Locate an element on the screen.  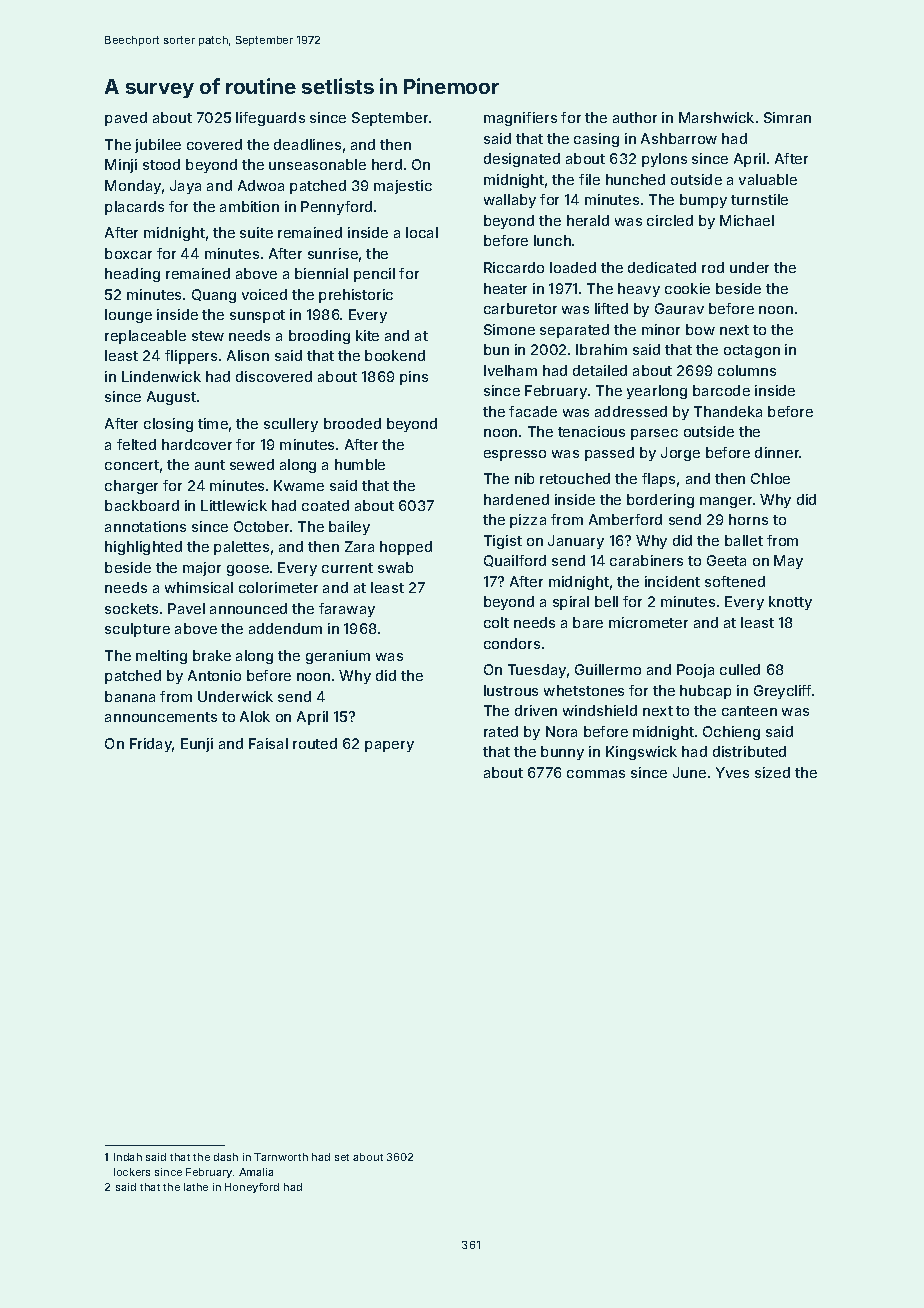
dedicated is located at coordinates (662, 267).
